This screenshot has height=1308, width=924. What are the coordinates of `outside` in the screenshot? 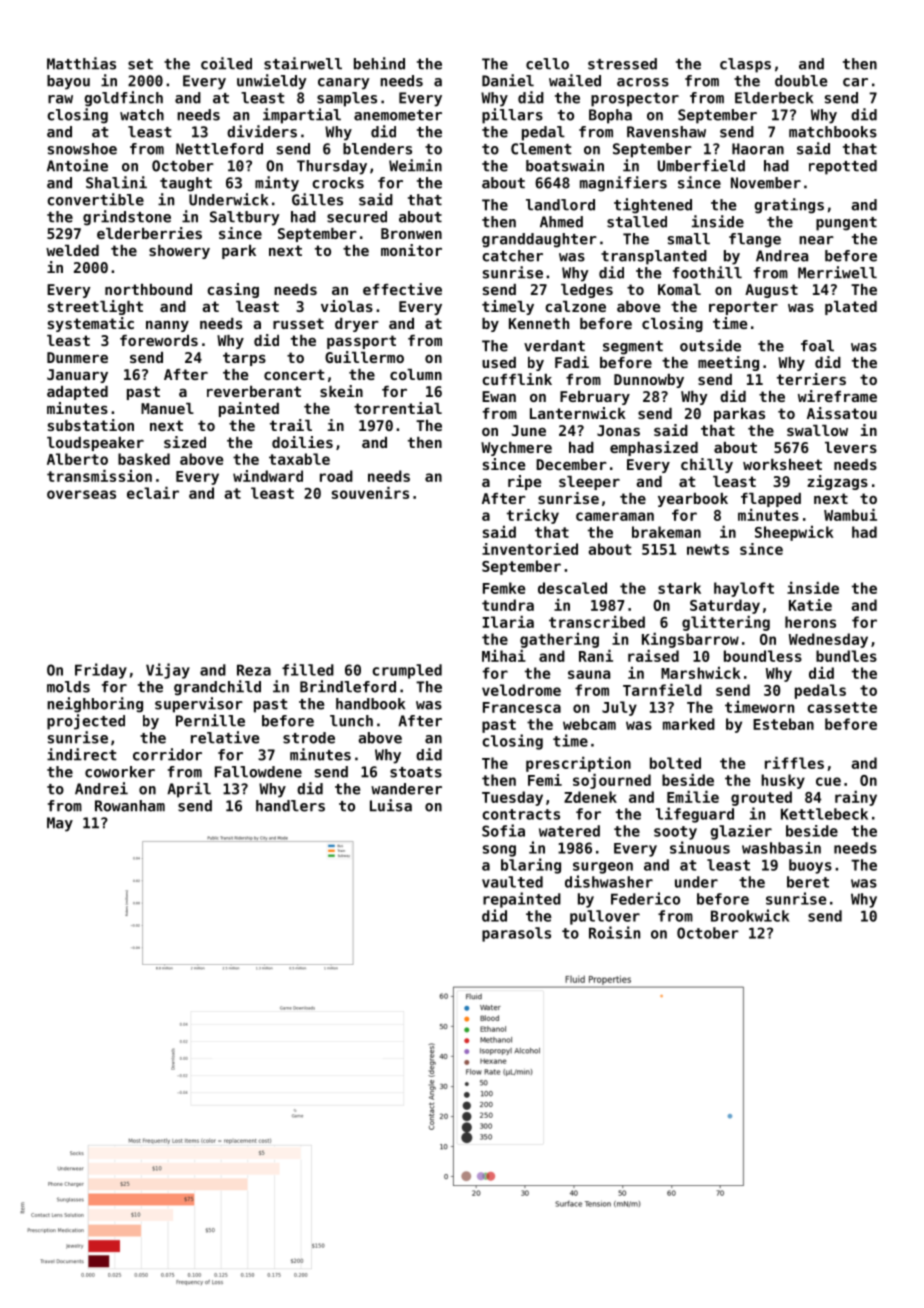 It's located at (710, 345).
